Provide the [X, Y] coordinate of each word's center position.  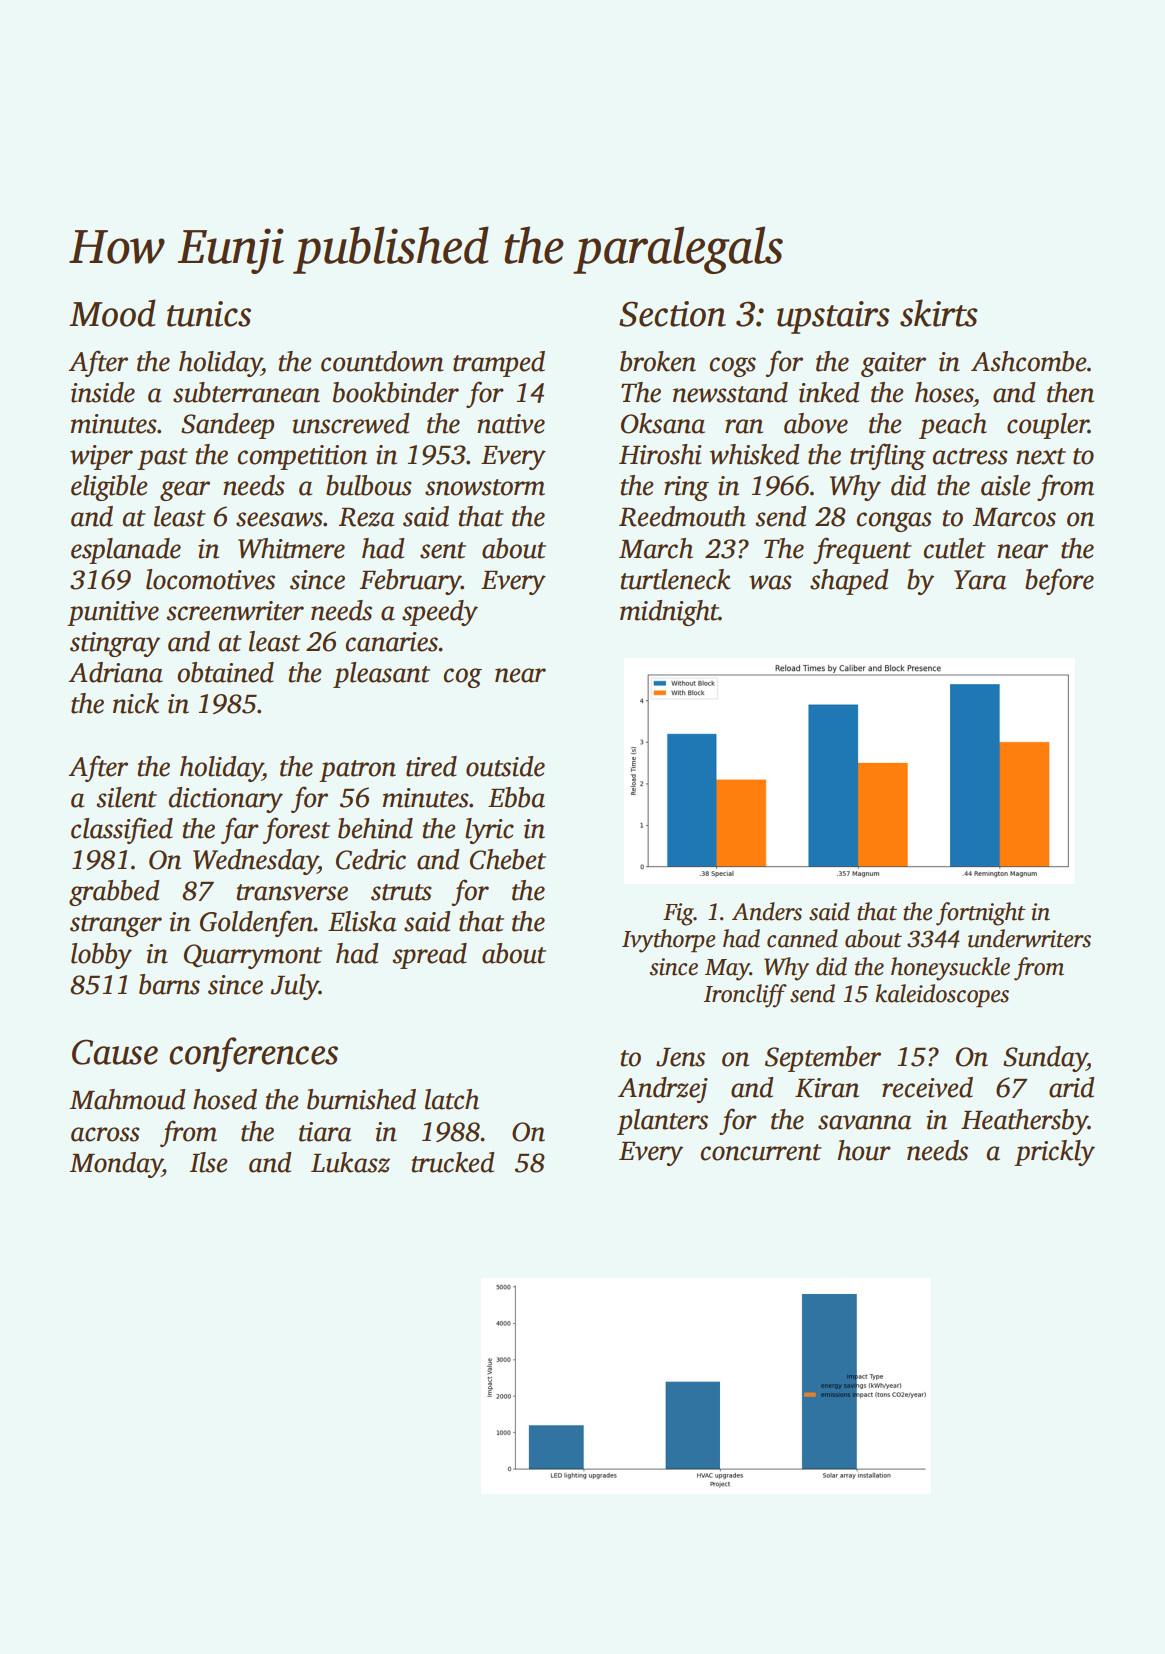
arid [1071, 1087]
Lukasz [350, 1162]
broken [658, 361]
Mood [112, 313]
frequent [862, 550]
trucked [452, 1162]
